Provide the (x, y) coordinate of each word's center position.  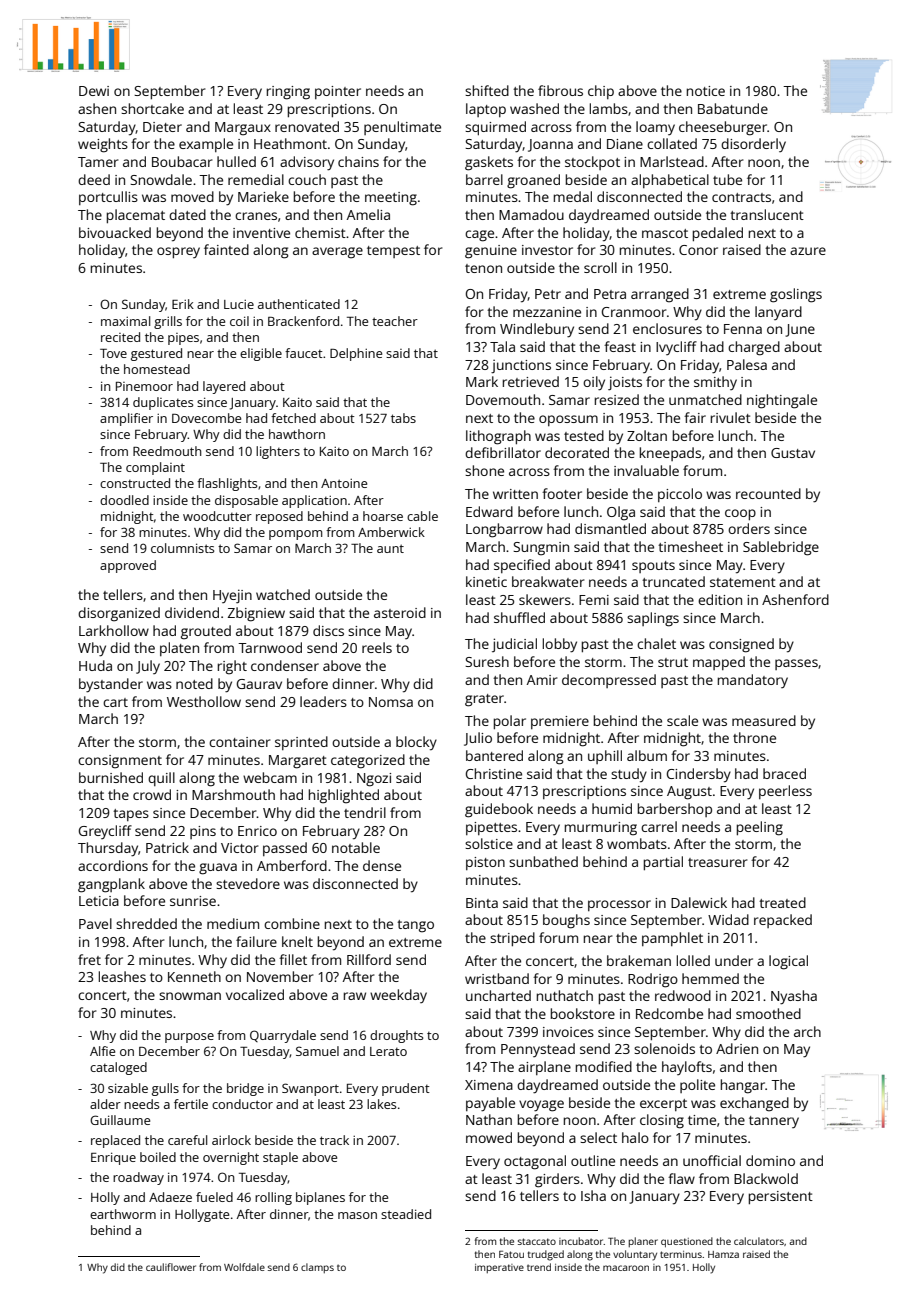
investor (547, 250)
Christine (494, 773)
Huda (95, 665)
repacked (783, 921)
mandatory (753, 681)
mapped (719, 663)
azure (808, 251)
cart (115, 702)
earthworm (123, 1214)
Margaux (243, 129)
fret (89, 959)
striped (512, 939)
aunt (390, 548)
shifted (487, 90)
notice (706, 91)
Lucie (239, 304)
